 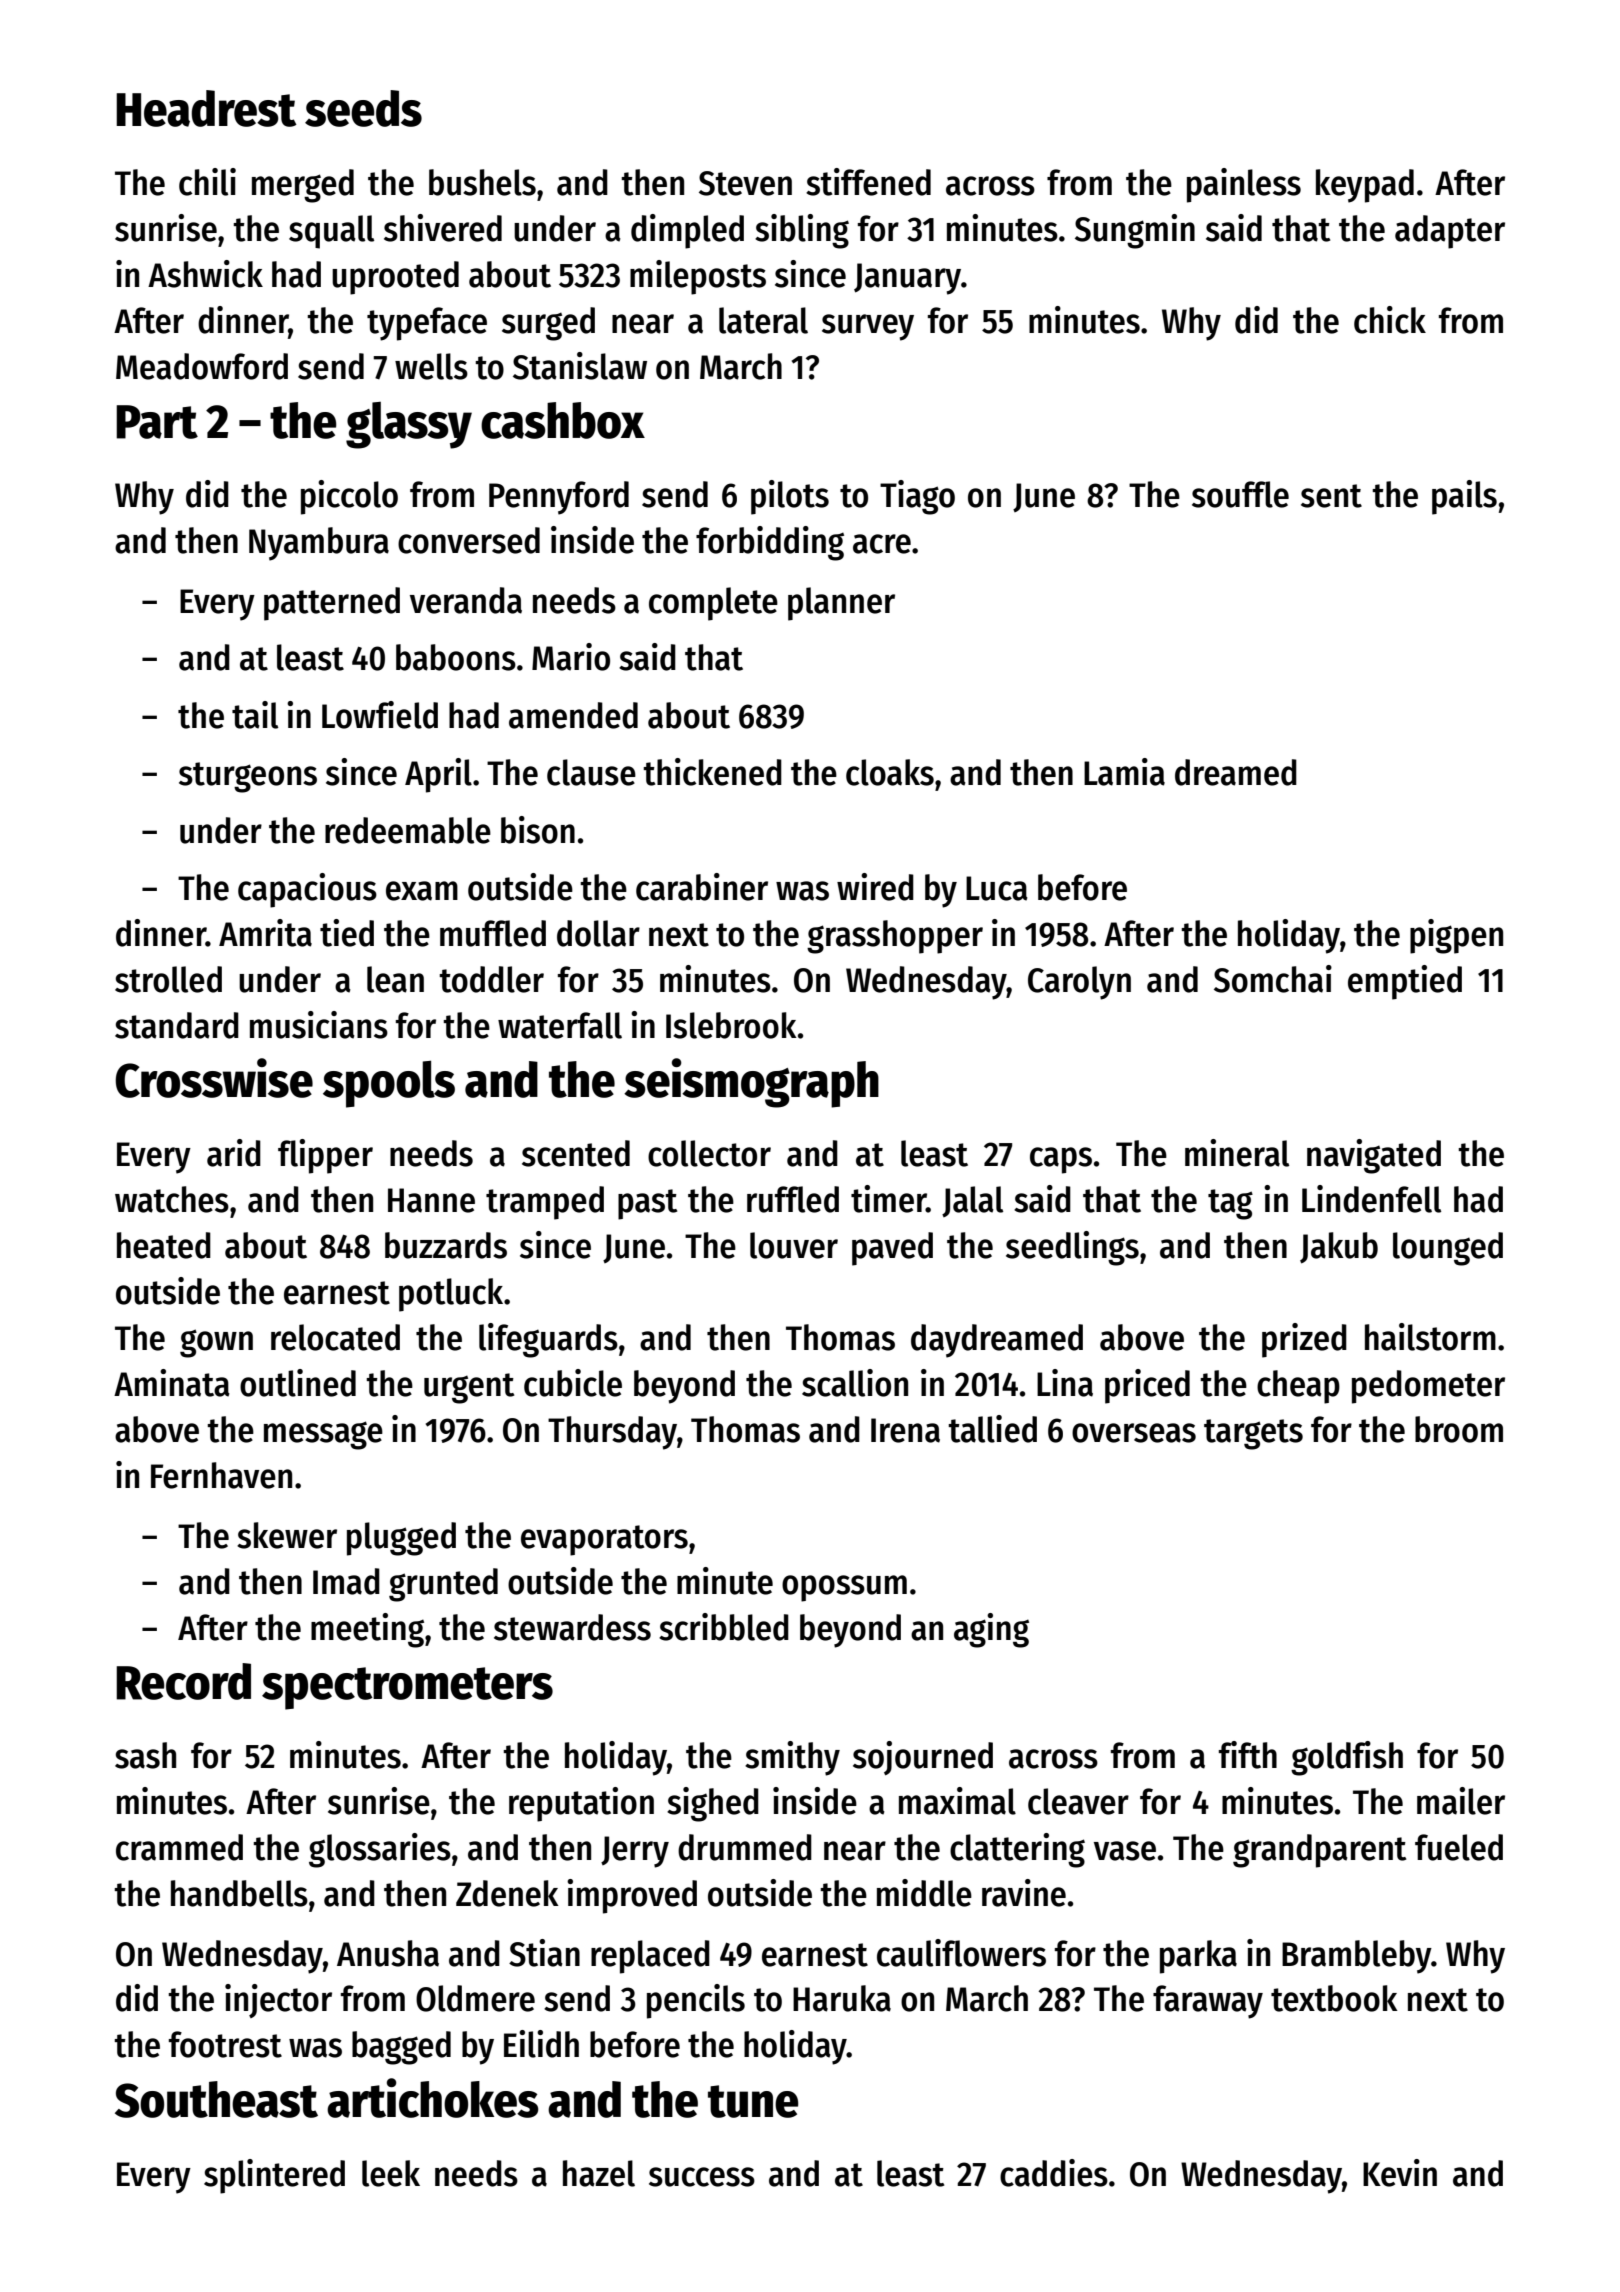 What do you see at coordinates (647, 1204) in the image?
I see `past` at bounding box center [647, 1204].
